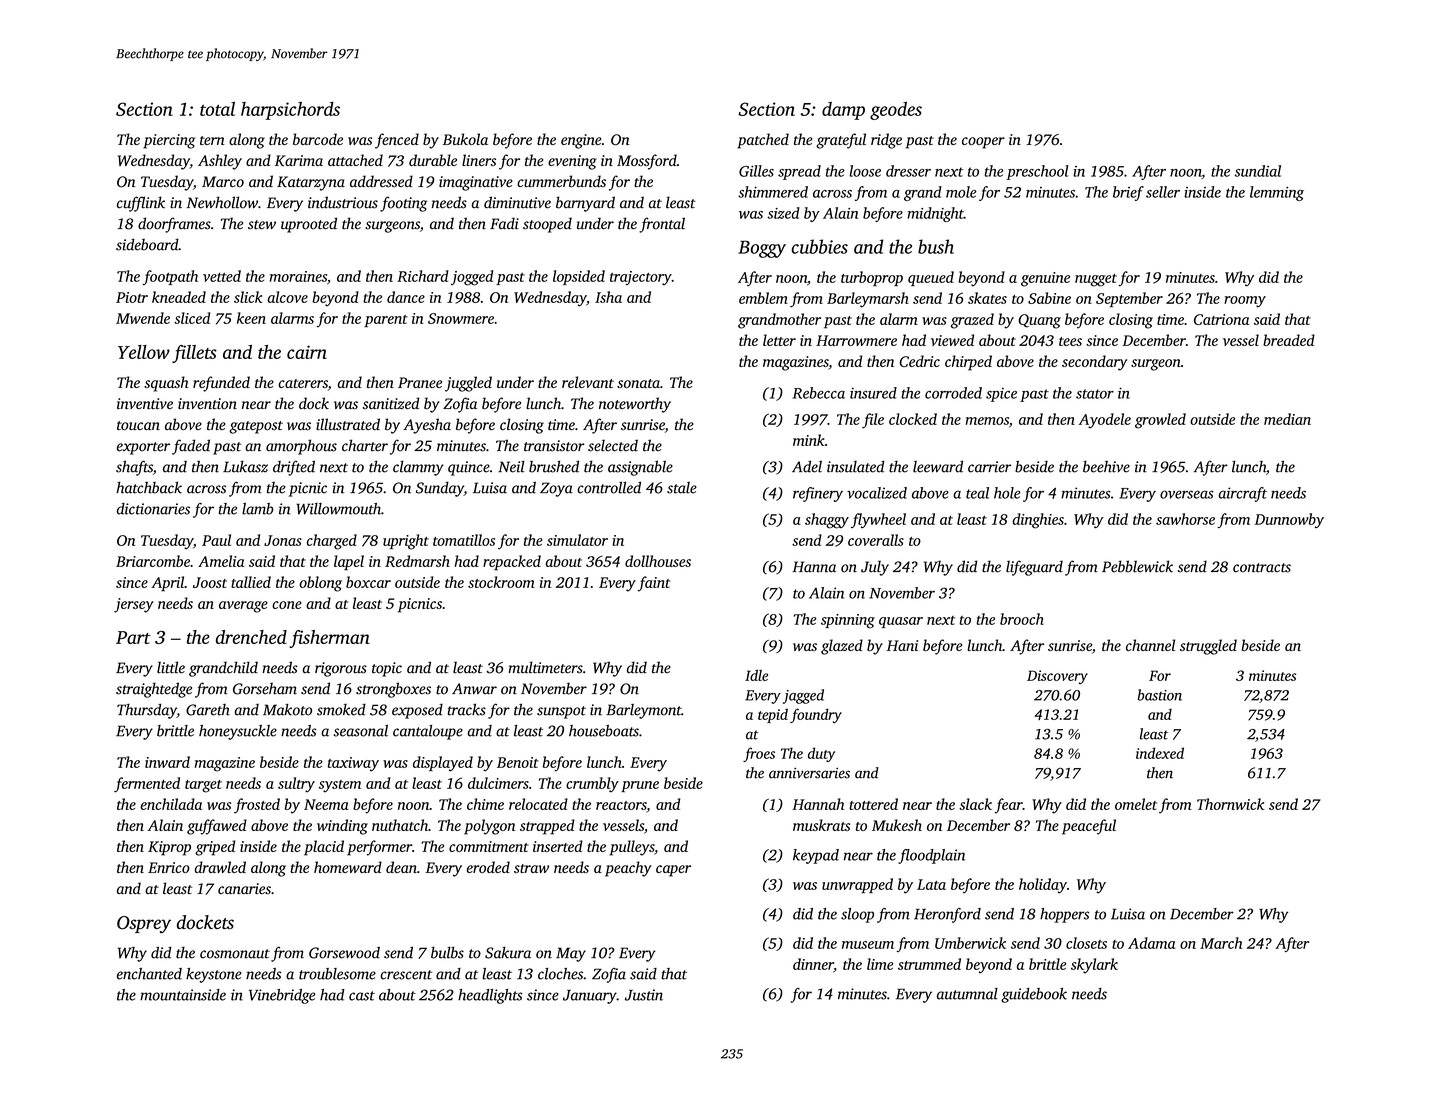 This screenshot has width=1442, height=1114. Describe the element at coordinates (843, 111) in the screenshot. I see `damp` at that location.
